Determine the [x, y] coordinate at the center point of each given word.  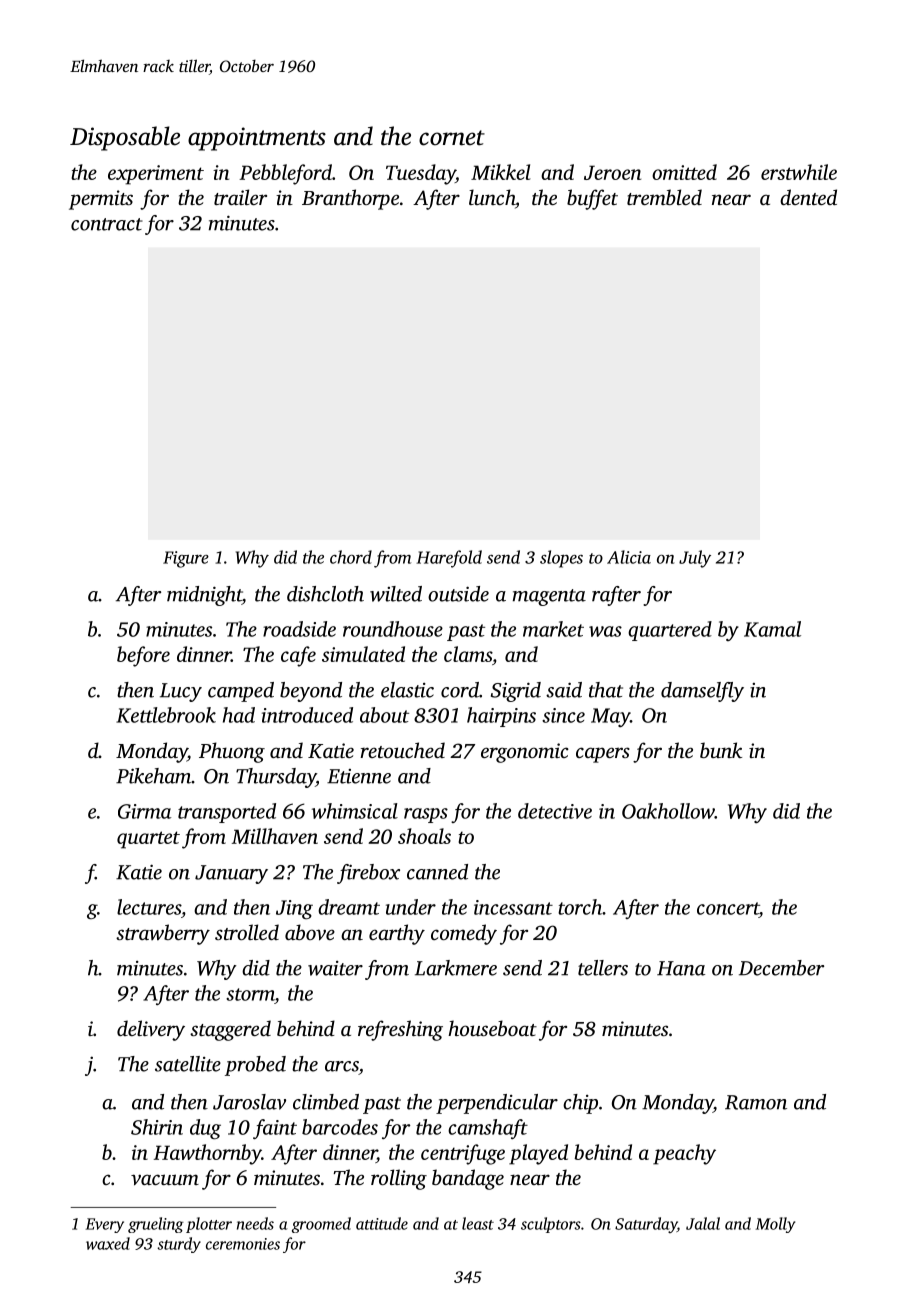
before [143, 656]
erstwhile [799, 172]
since [563, 715]
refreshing [400, 1030]
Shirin [157, 1127]
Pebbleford [285, 174]
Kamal [772, 629]
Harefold [449, 559]
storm [250, 994]
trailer [240, 197]
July [695, 559]
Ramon [756, 1102]
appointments [257, 139]
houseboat [492, 1028]
